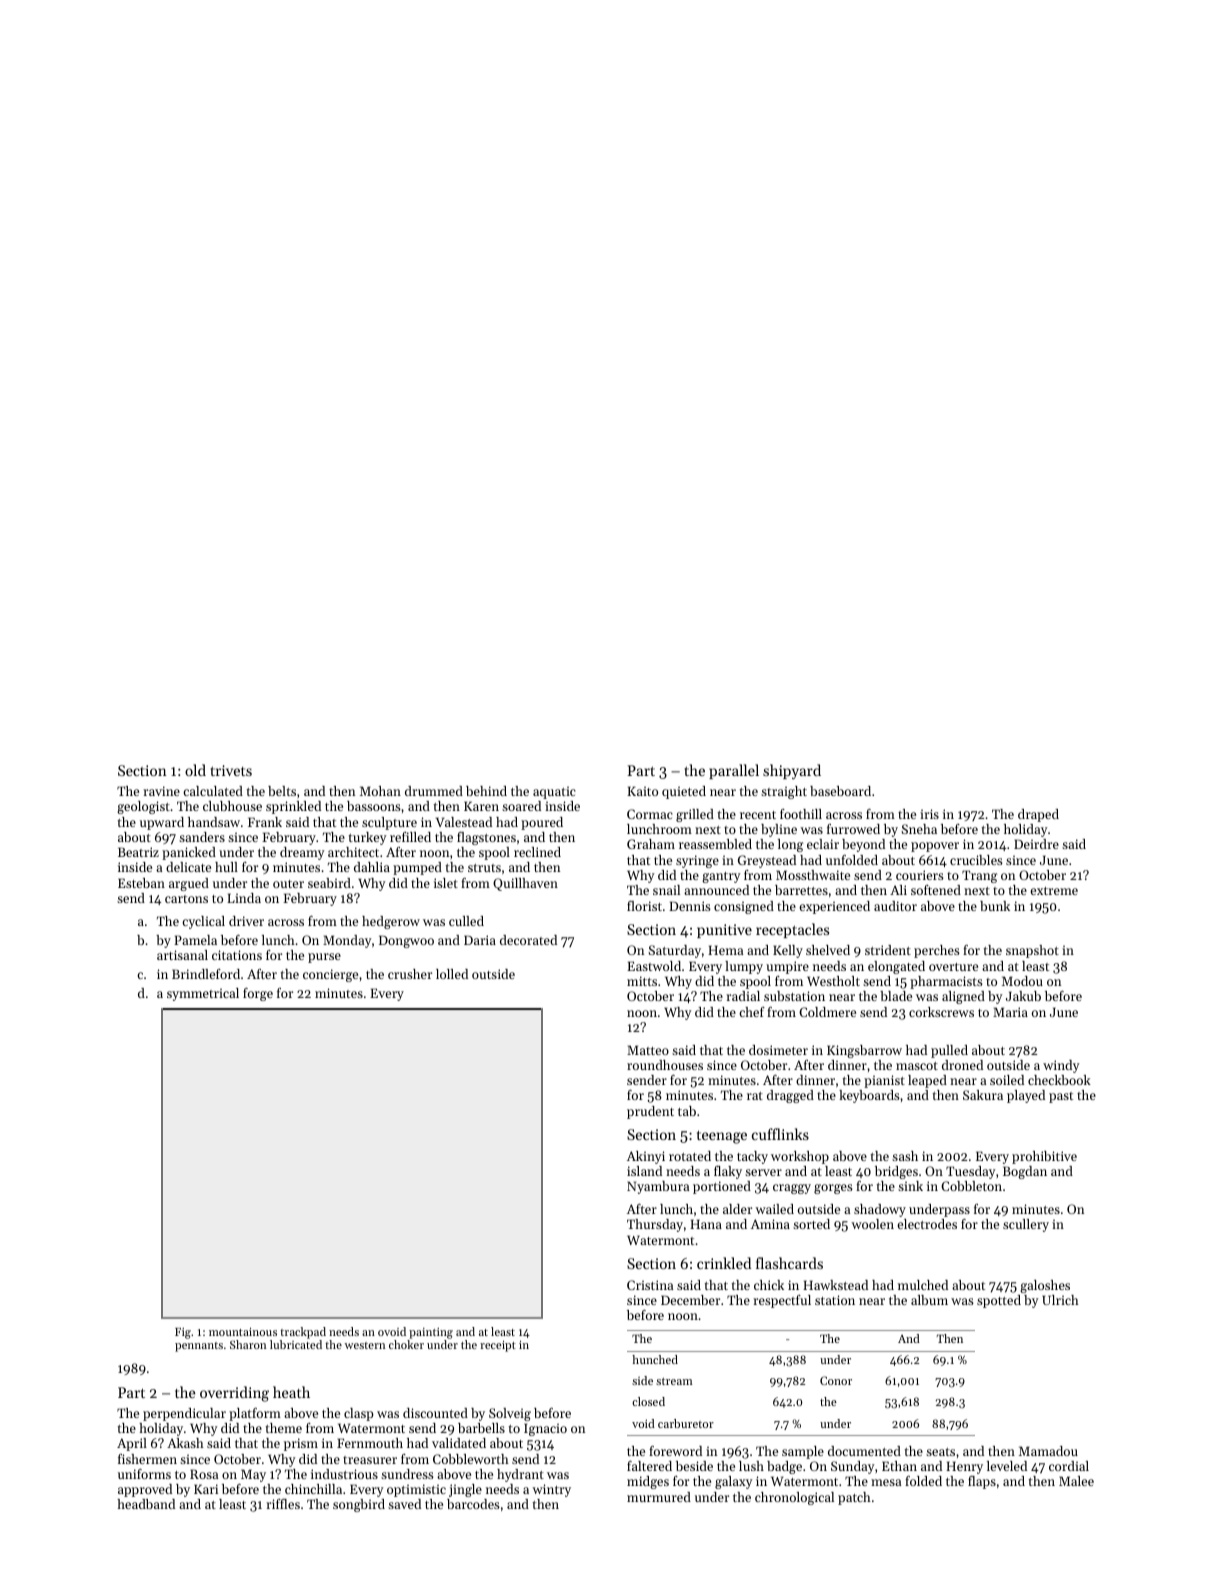  What do you see at coordinates (161, 791) in the document?
I see `ravine` at bounding box center [161, 791].
